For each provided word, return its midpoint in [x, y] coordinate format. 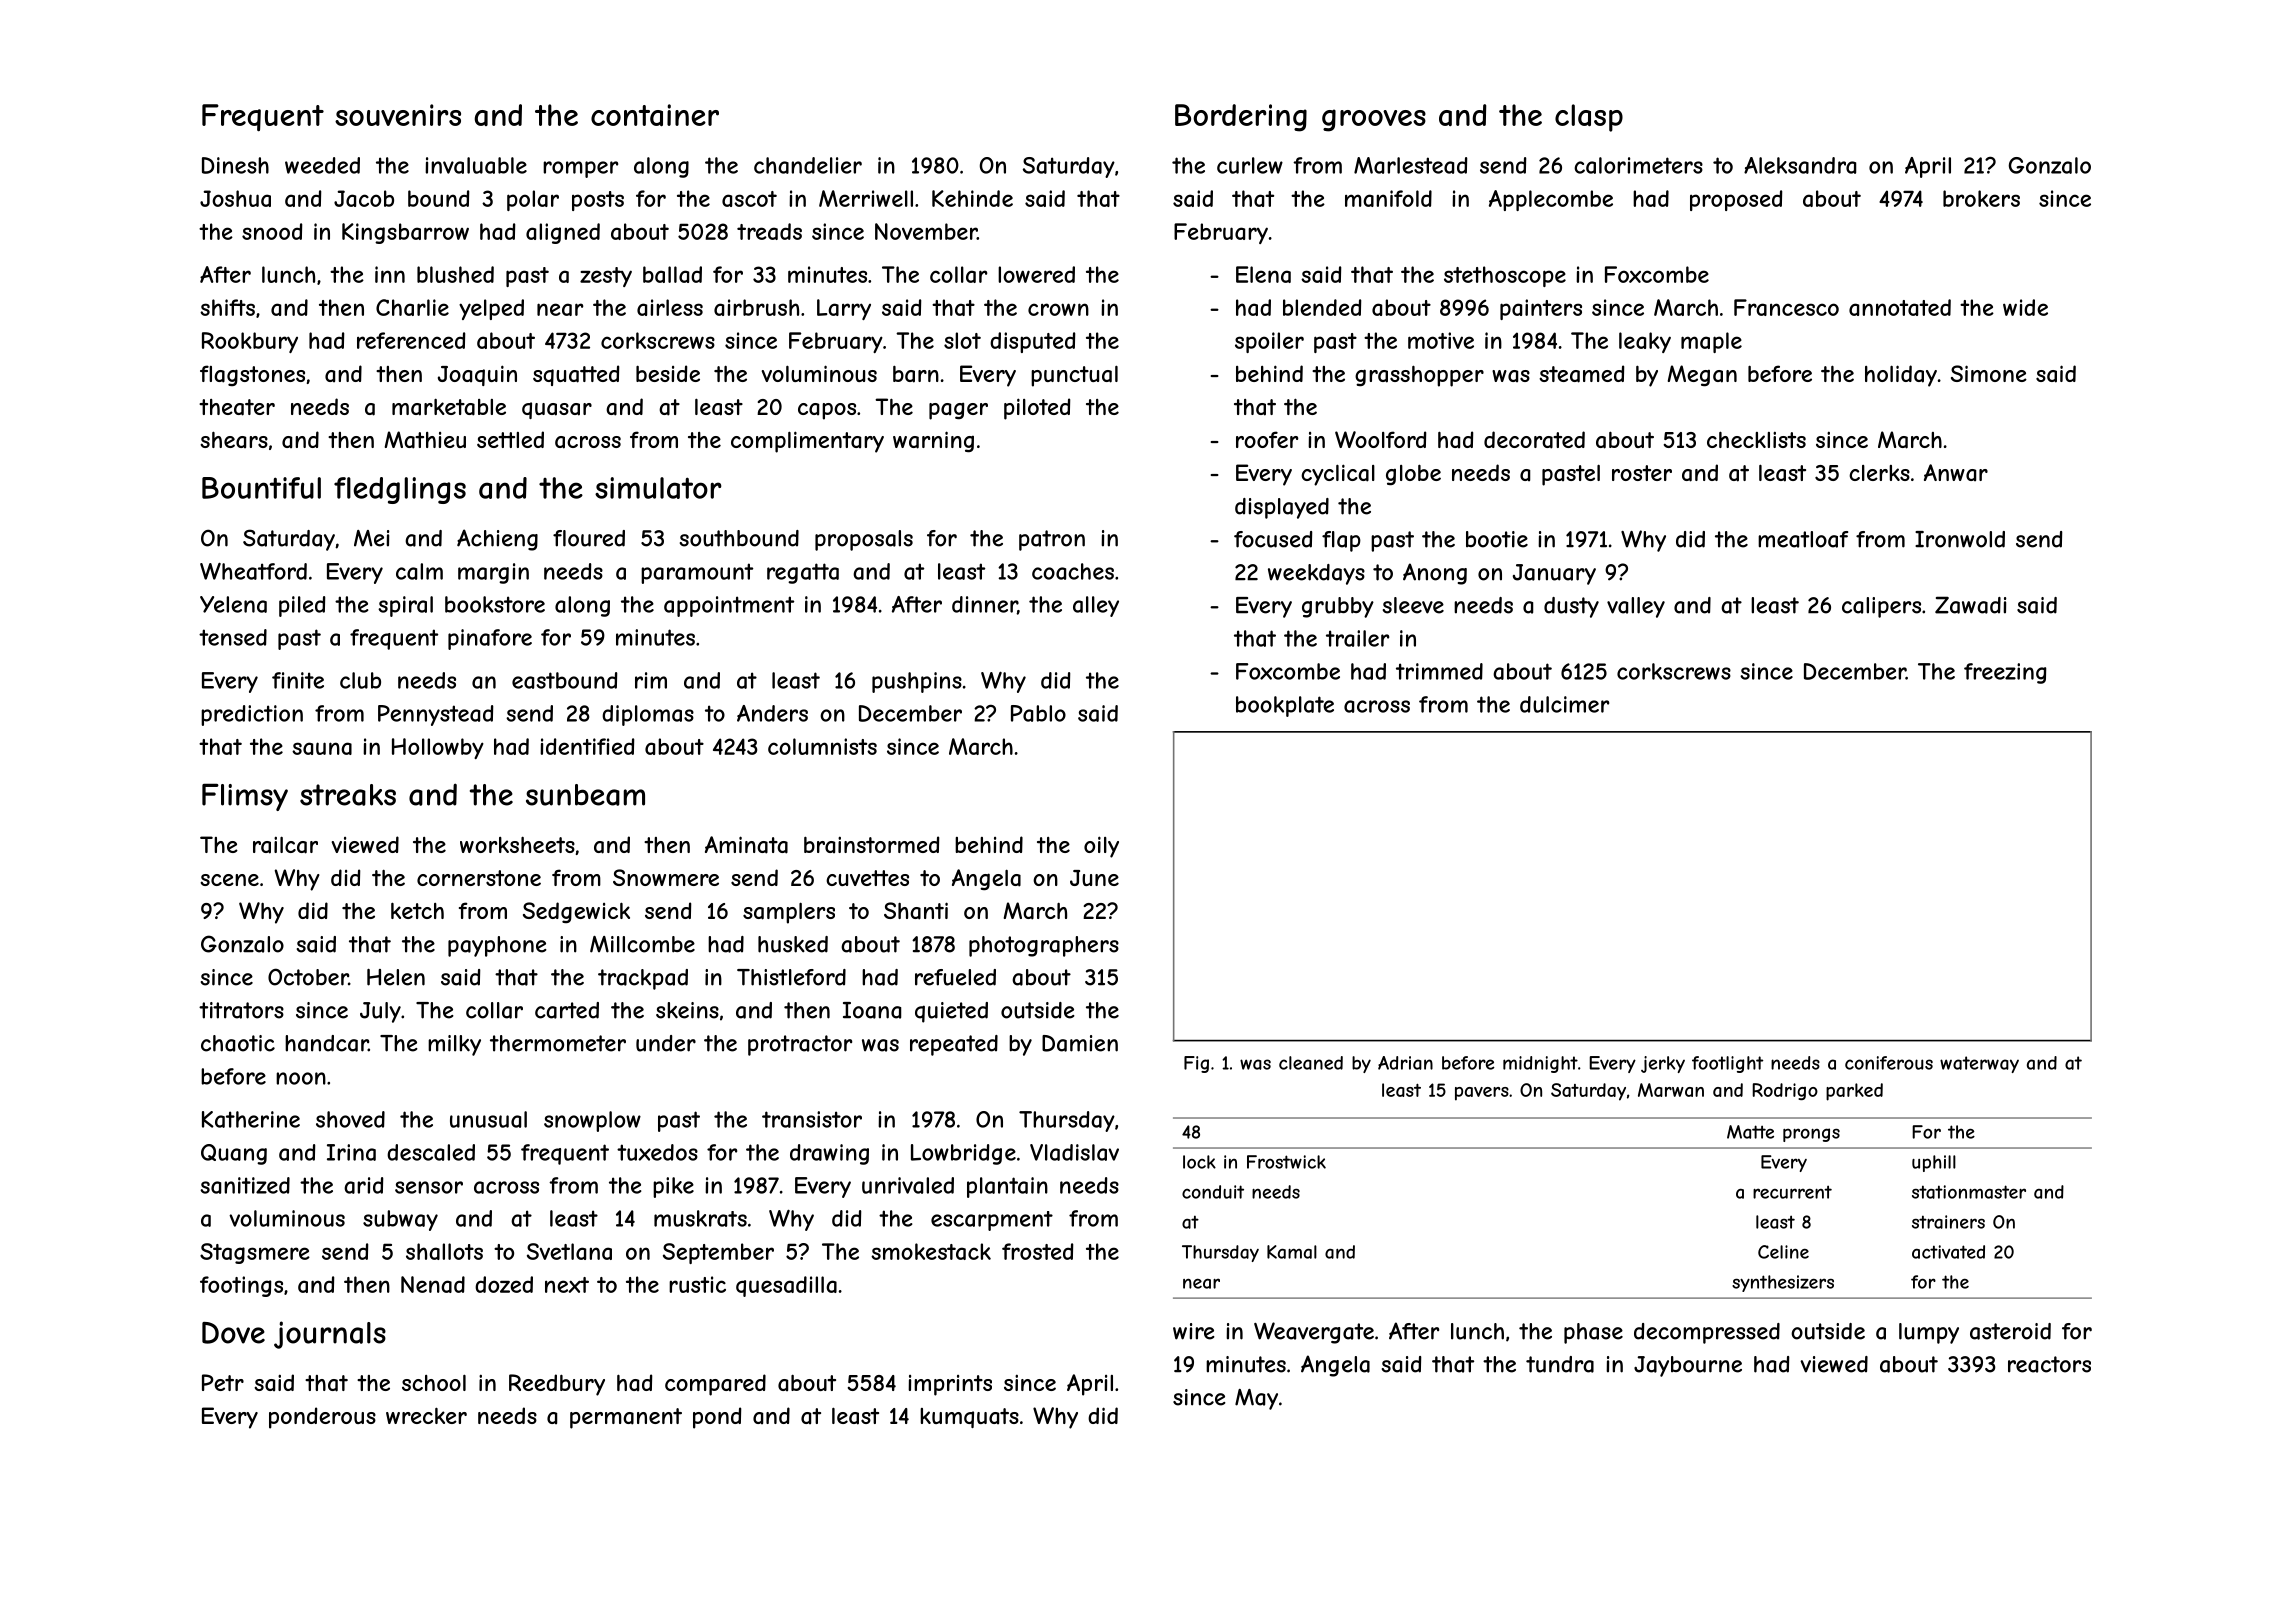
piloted [1037, 409]
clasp [1589, 118]
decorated [1534, 440]
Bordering [1241, 118]
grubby [1338, 607]
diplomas [648, 715]
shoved [350, 1119]
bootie [1497, 539]
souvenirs [398, 115]
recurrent [1792, 1192]
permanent [626, 1418]
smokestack [931, 1251]
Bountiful [261, 488]
